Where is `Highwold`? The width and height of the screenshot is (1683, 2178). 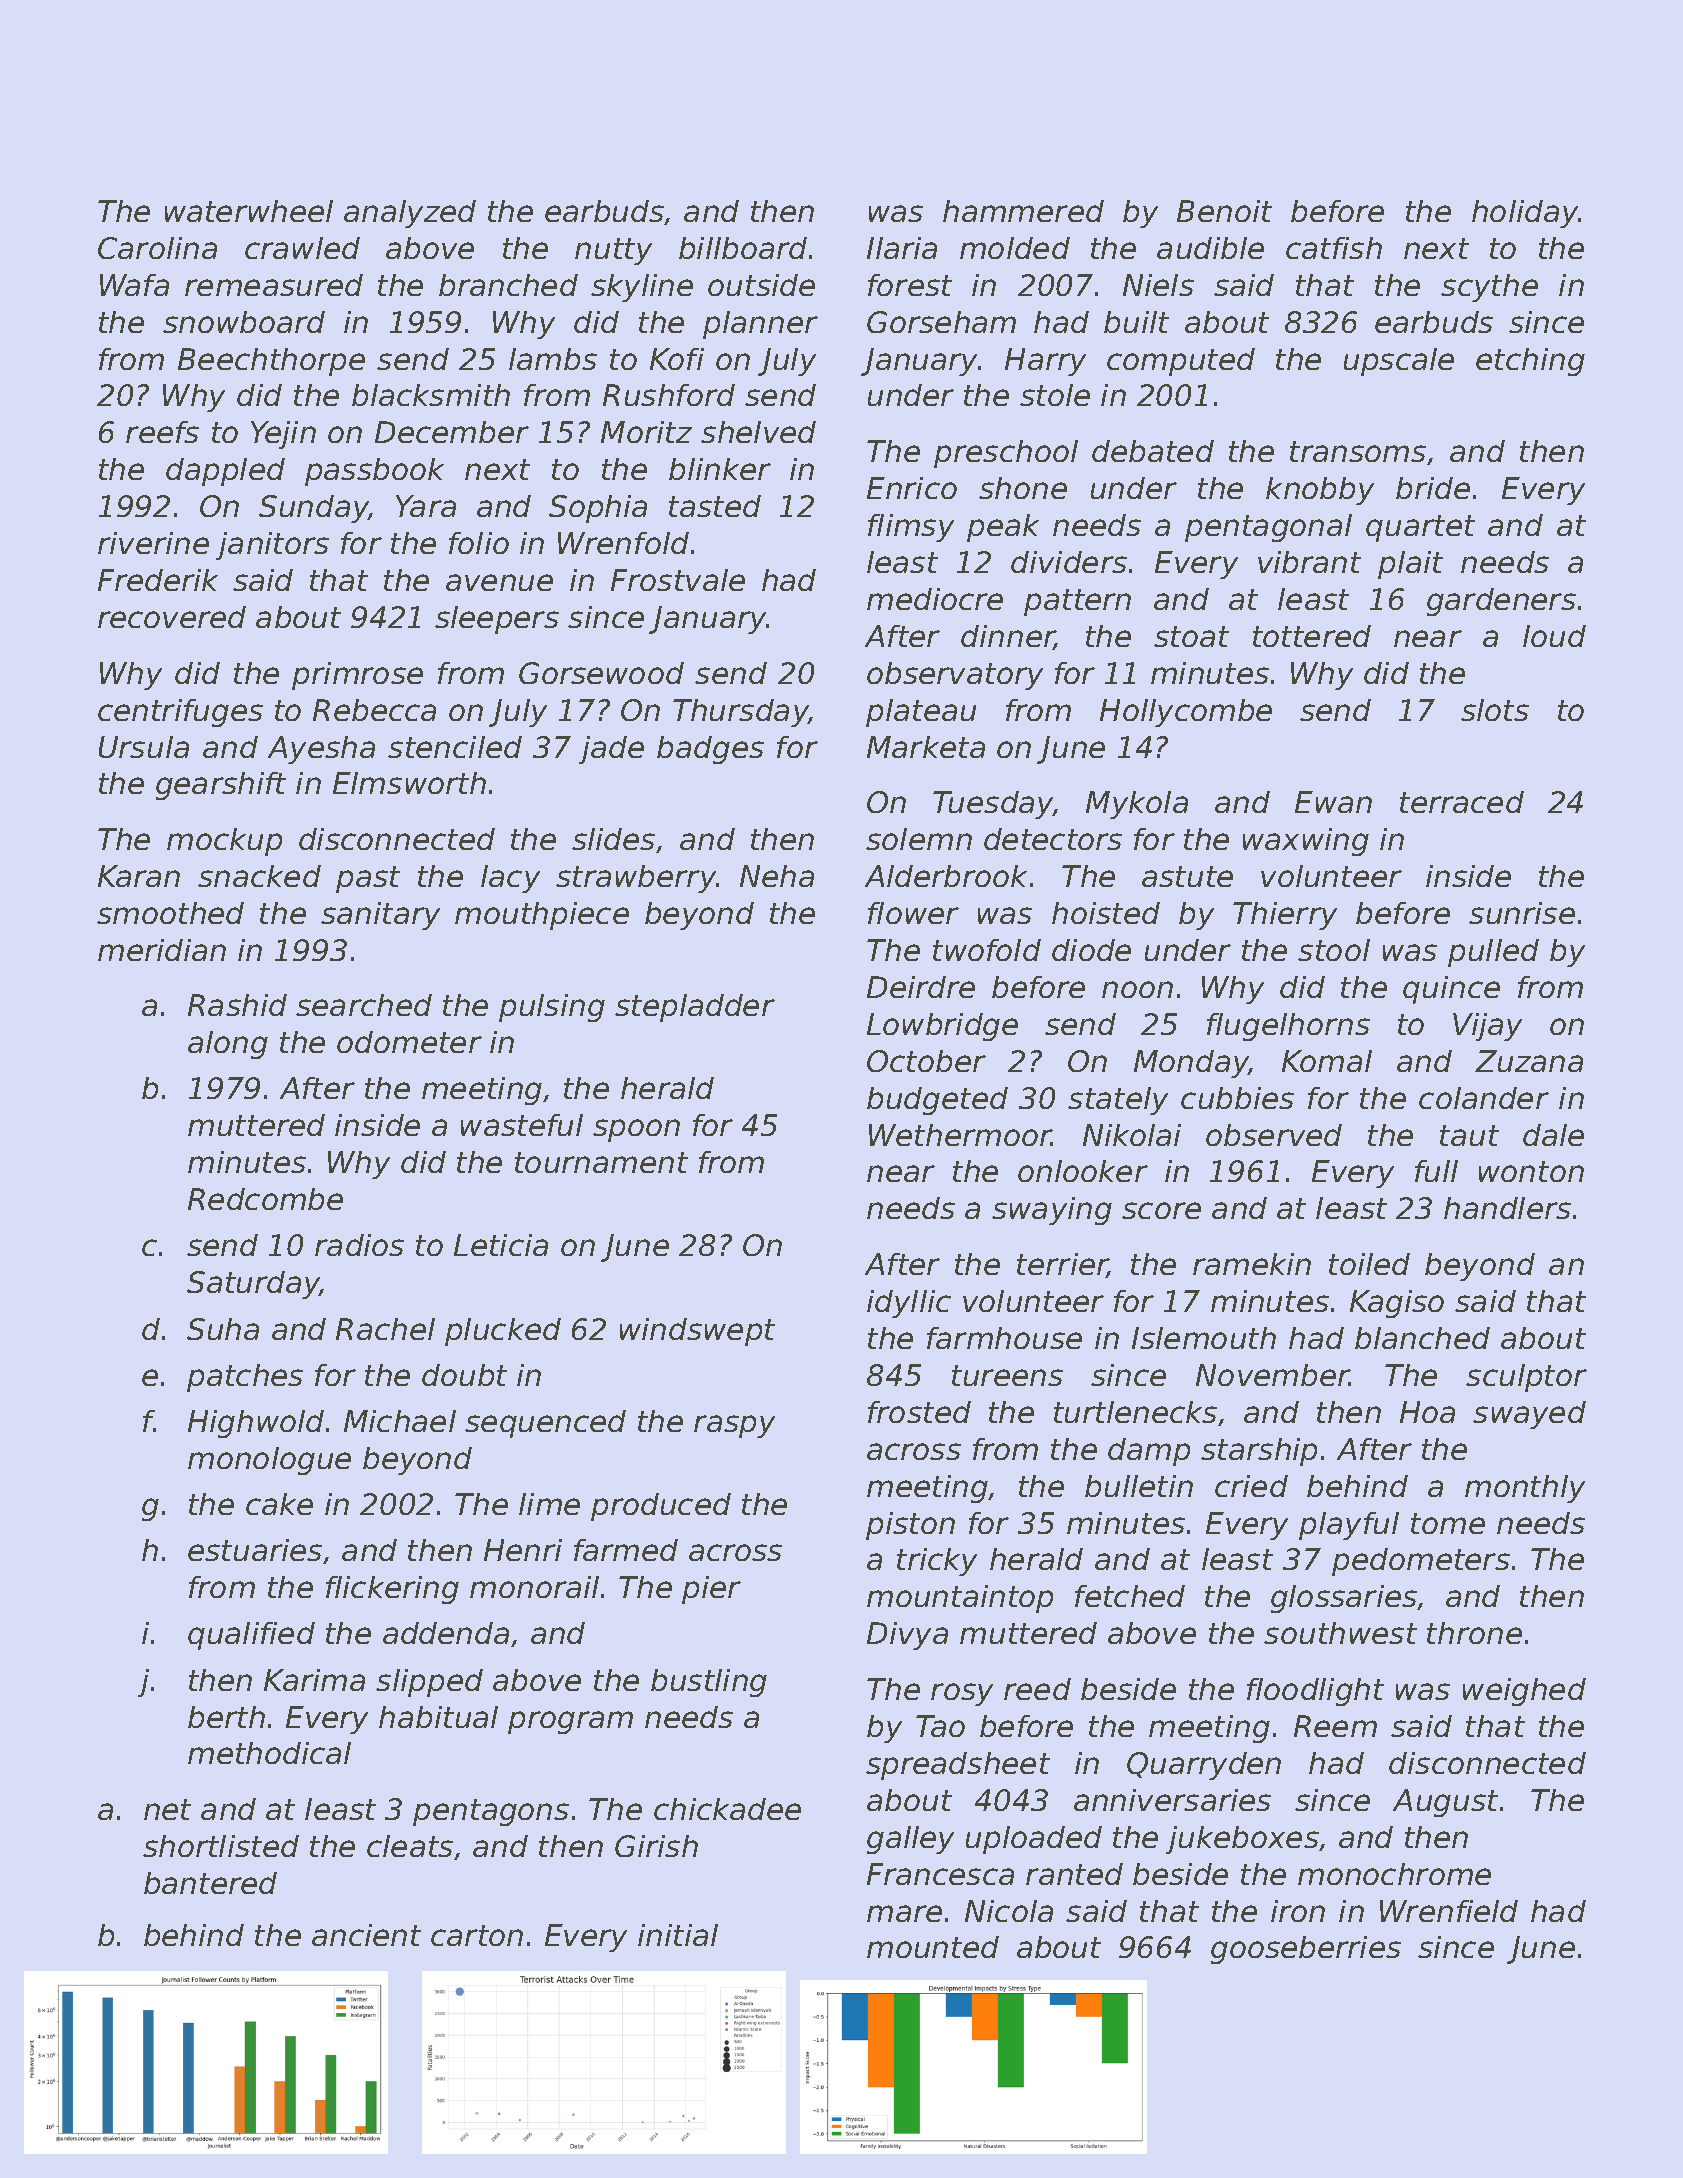
Highwold is located at coordinates (256, 1424).
